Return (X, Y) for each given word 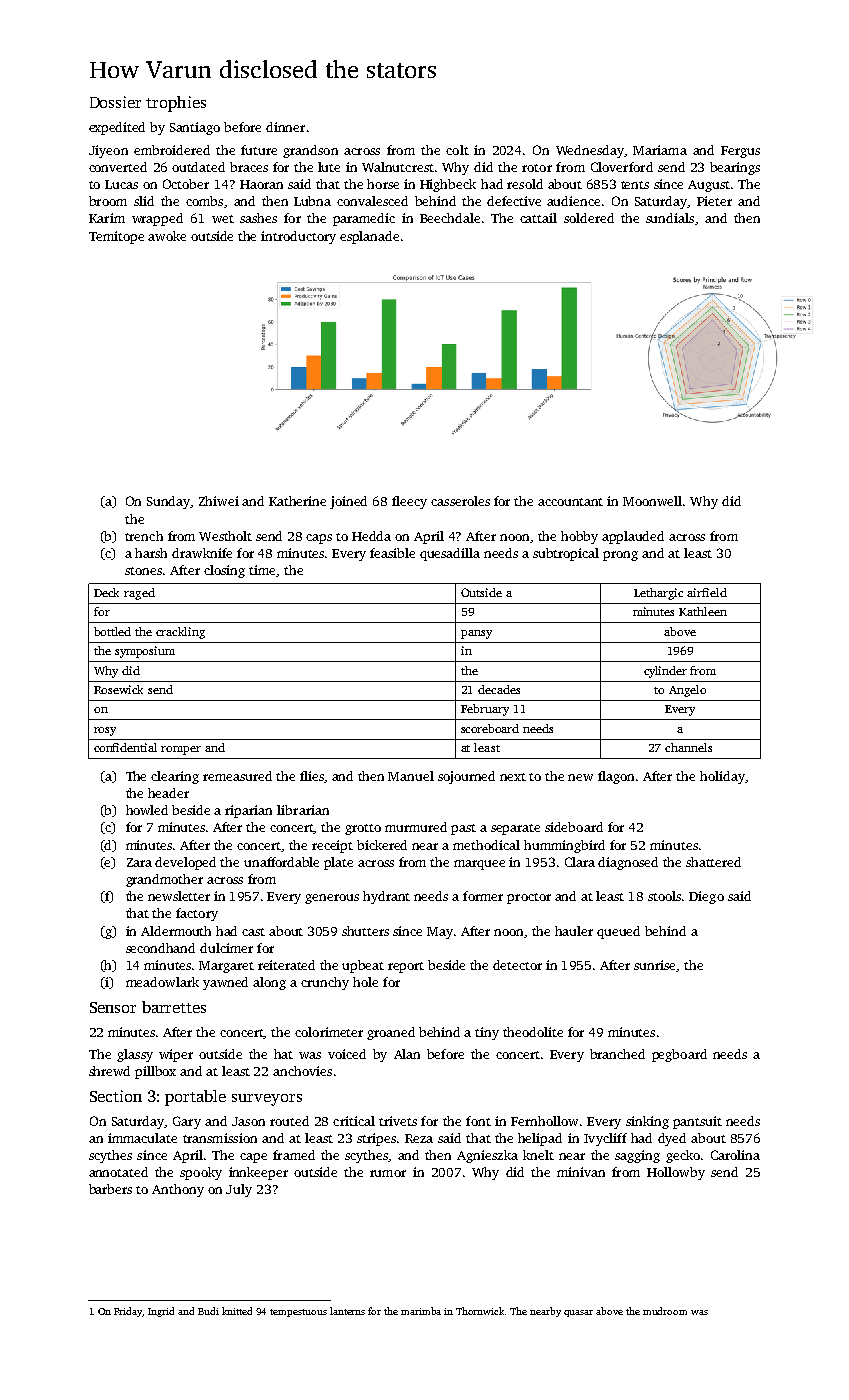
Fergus (740, 152)
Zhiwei (219, 501)
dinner (285, 127)
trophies (176, 104)
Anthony (178, 1190)
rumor (388, 1173)
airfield (707, 592)
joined (348, 502)
